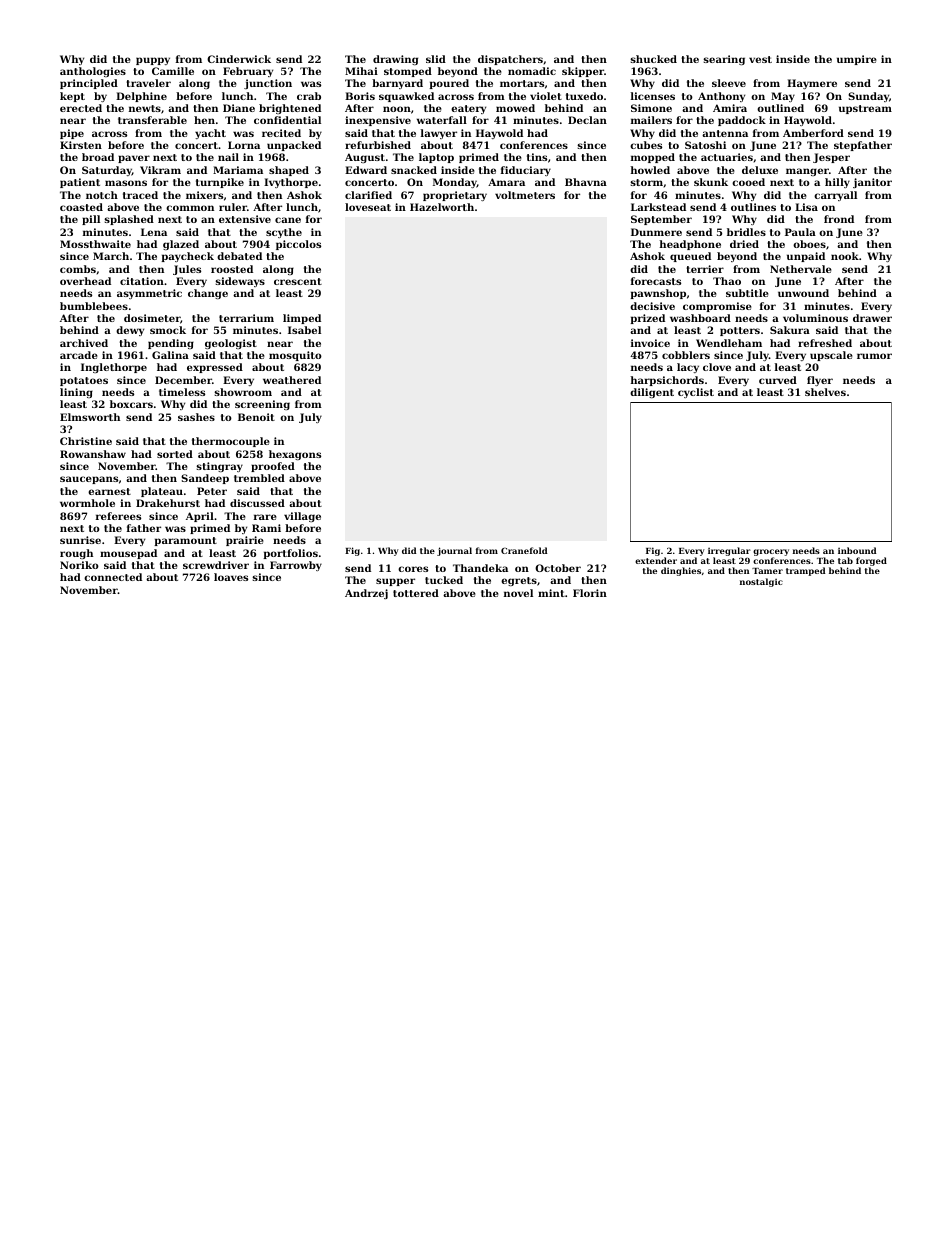 This screenshot has height=1233, width=952. I want to click on oboes, so click(809, 244).
